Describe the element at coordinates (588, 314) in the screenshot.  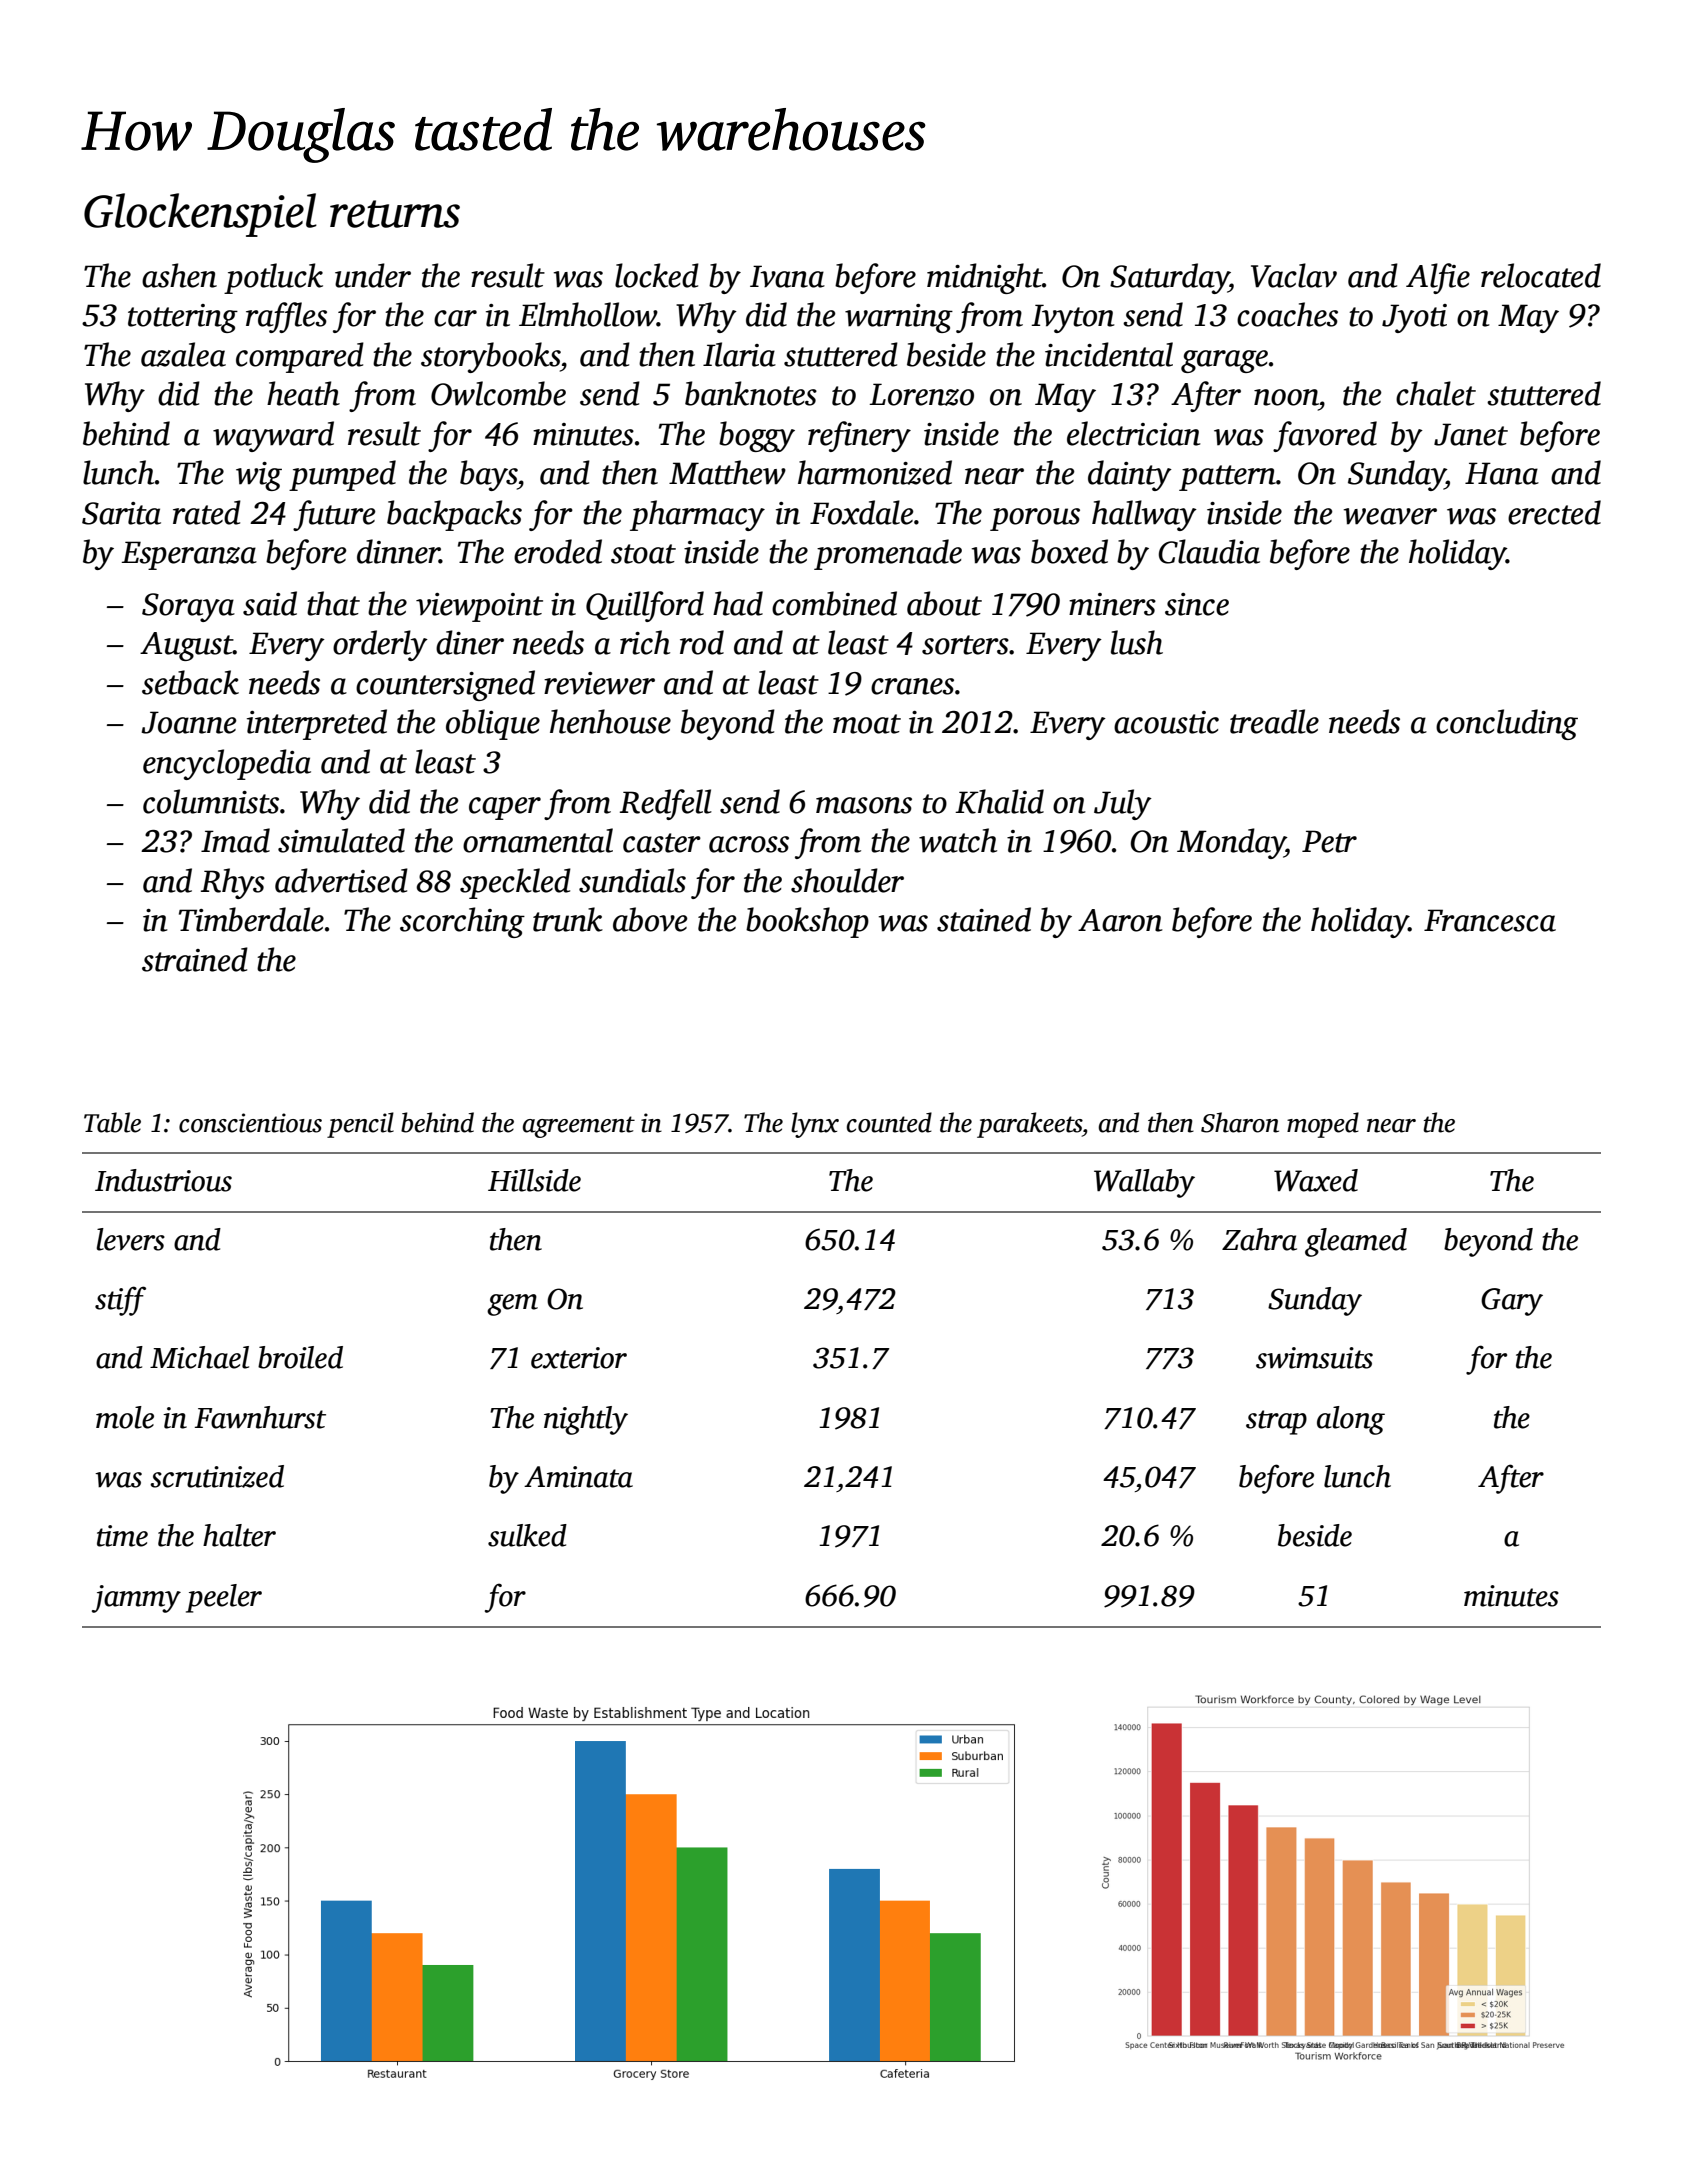
I see `Elmhollow` at that location.
